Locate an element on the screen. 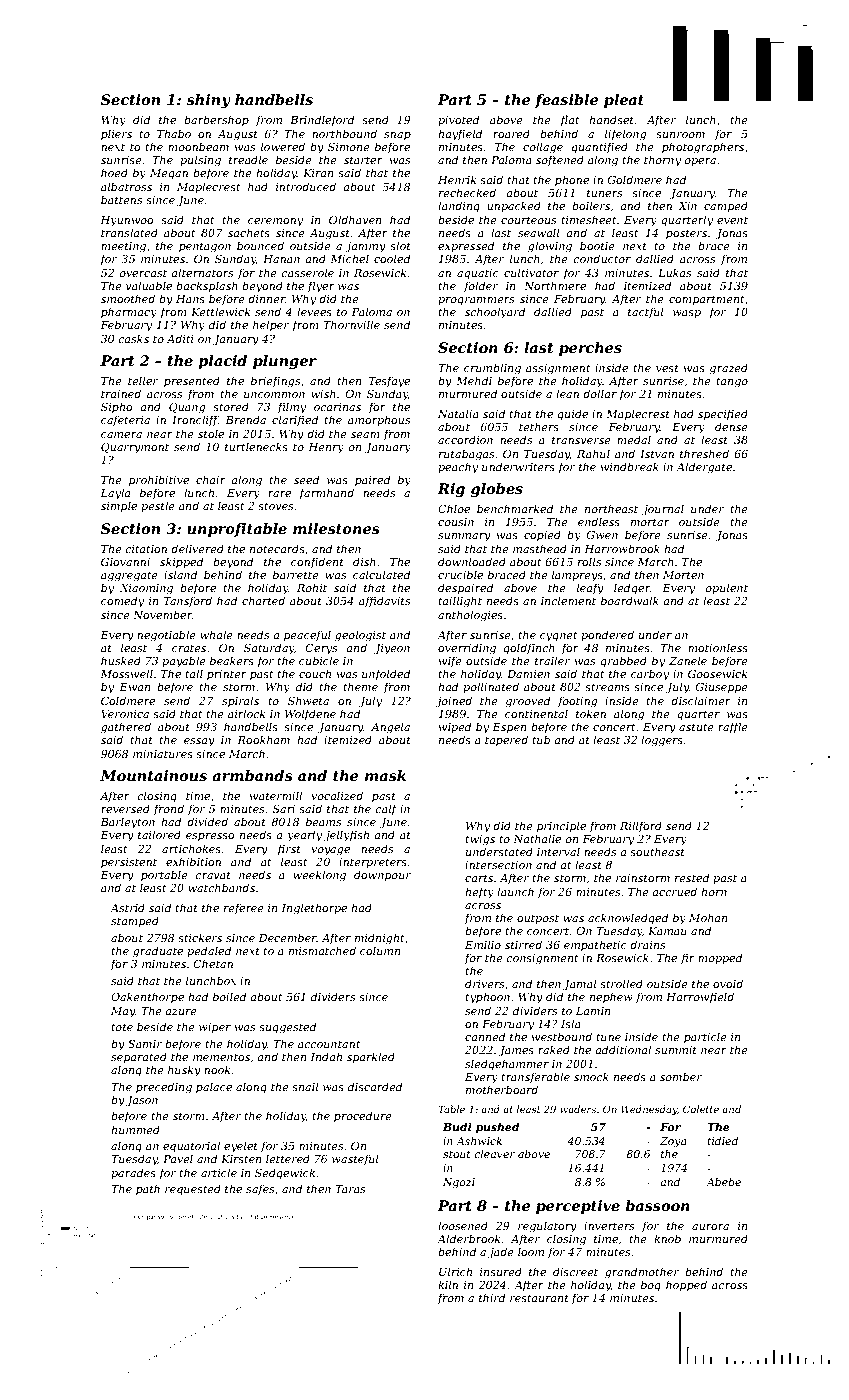  Rahul is located at coordinates (593, 453).
